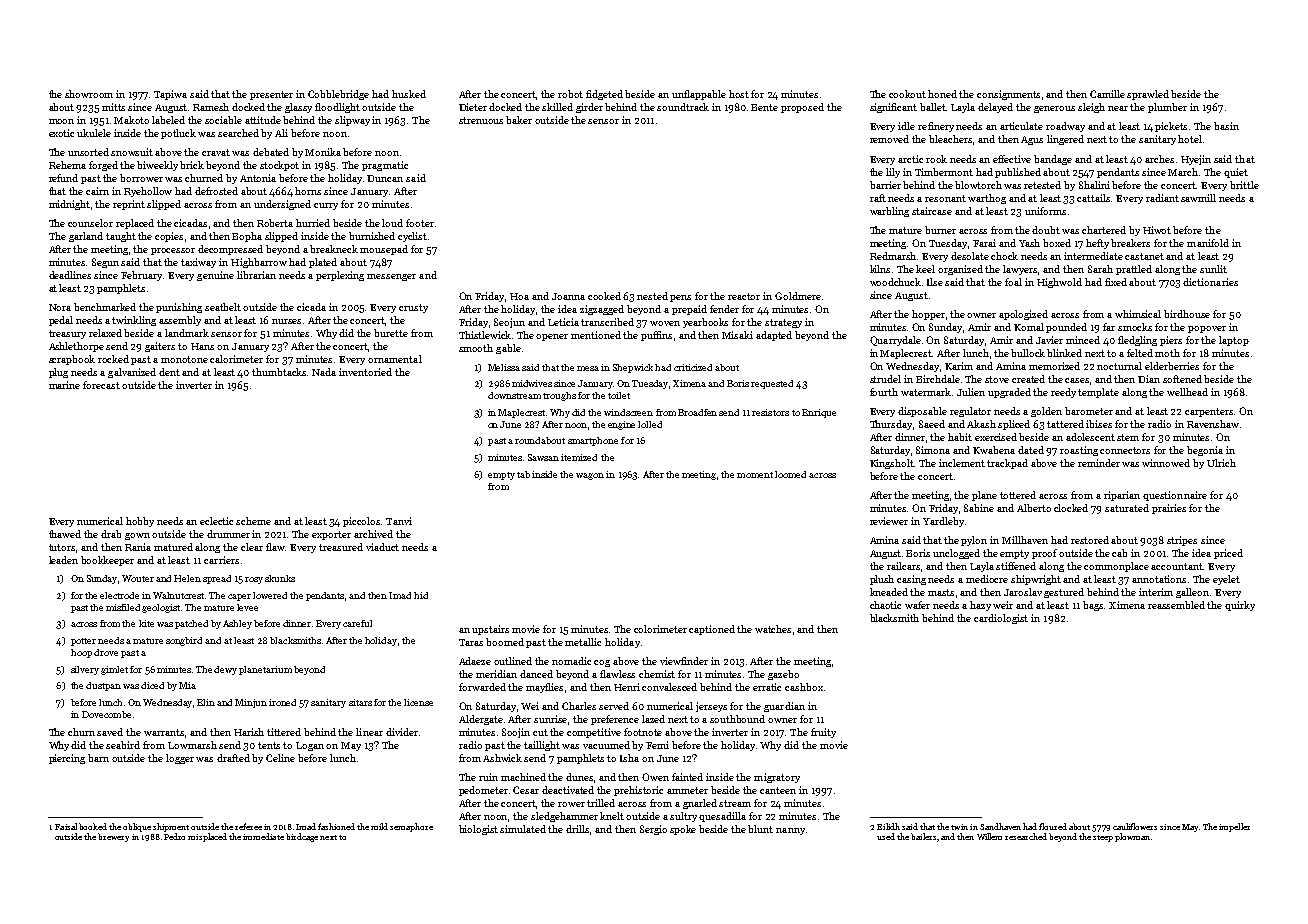 The image size is (1308, 924). What do you see at coordinates (604, 296) in the screenshot?
I see `cooked` at bounding box center [604, 296].
